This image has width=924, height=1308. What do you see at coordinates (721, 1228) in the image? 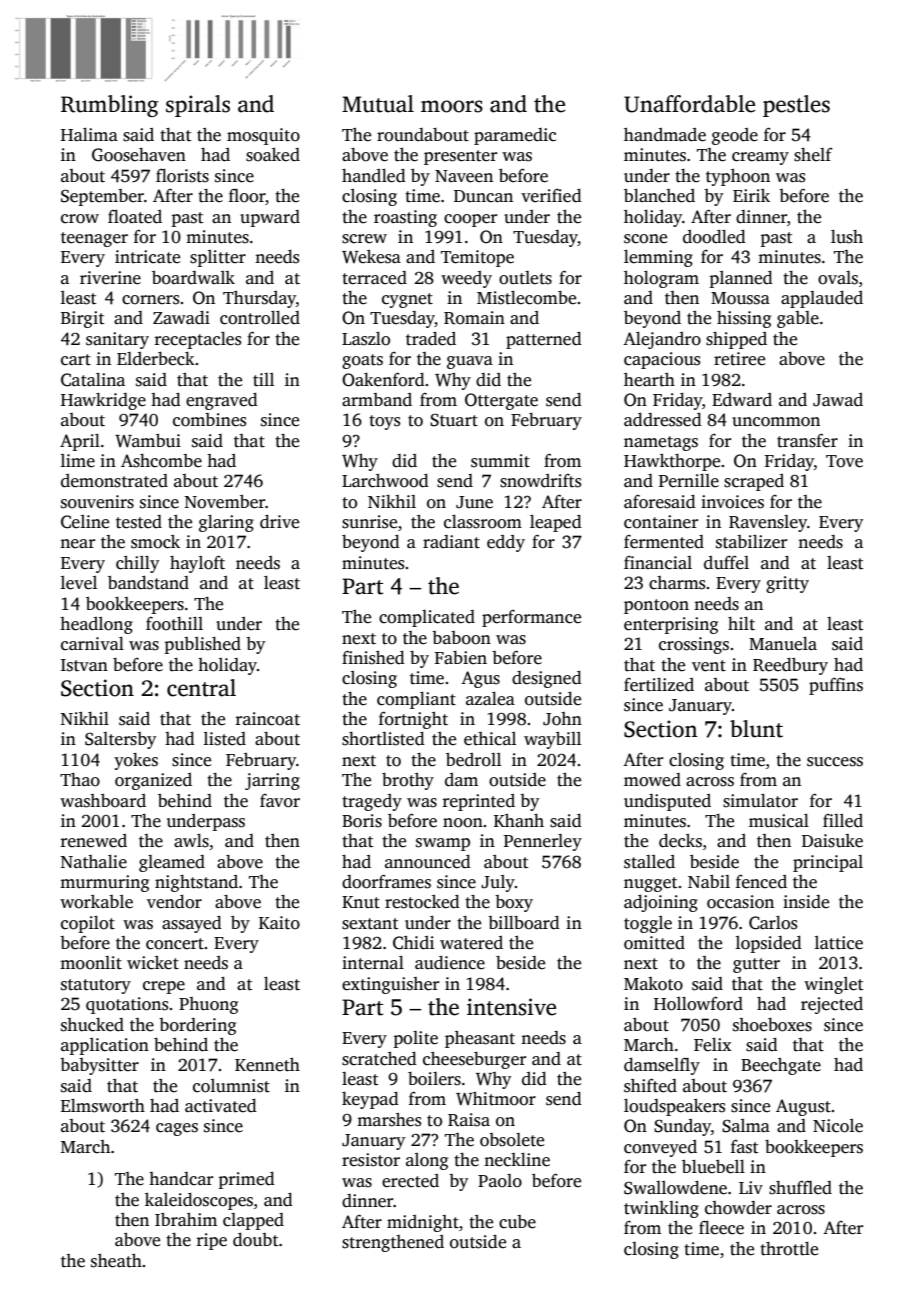
I see `fleece` at bounding box center [721, 1228].
